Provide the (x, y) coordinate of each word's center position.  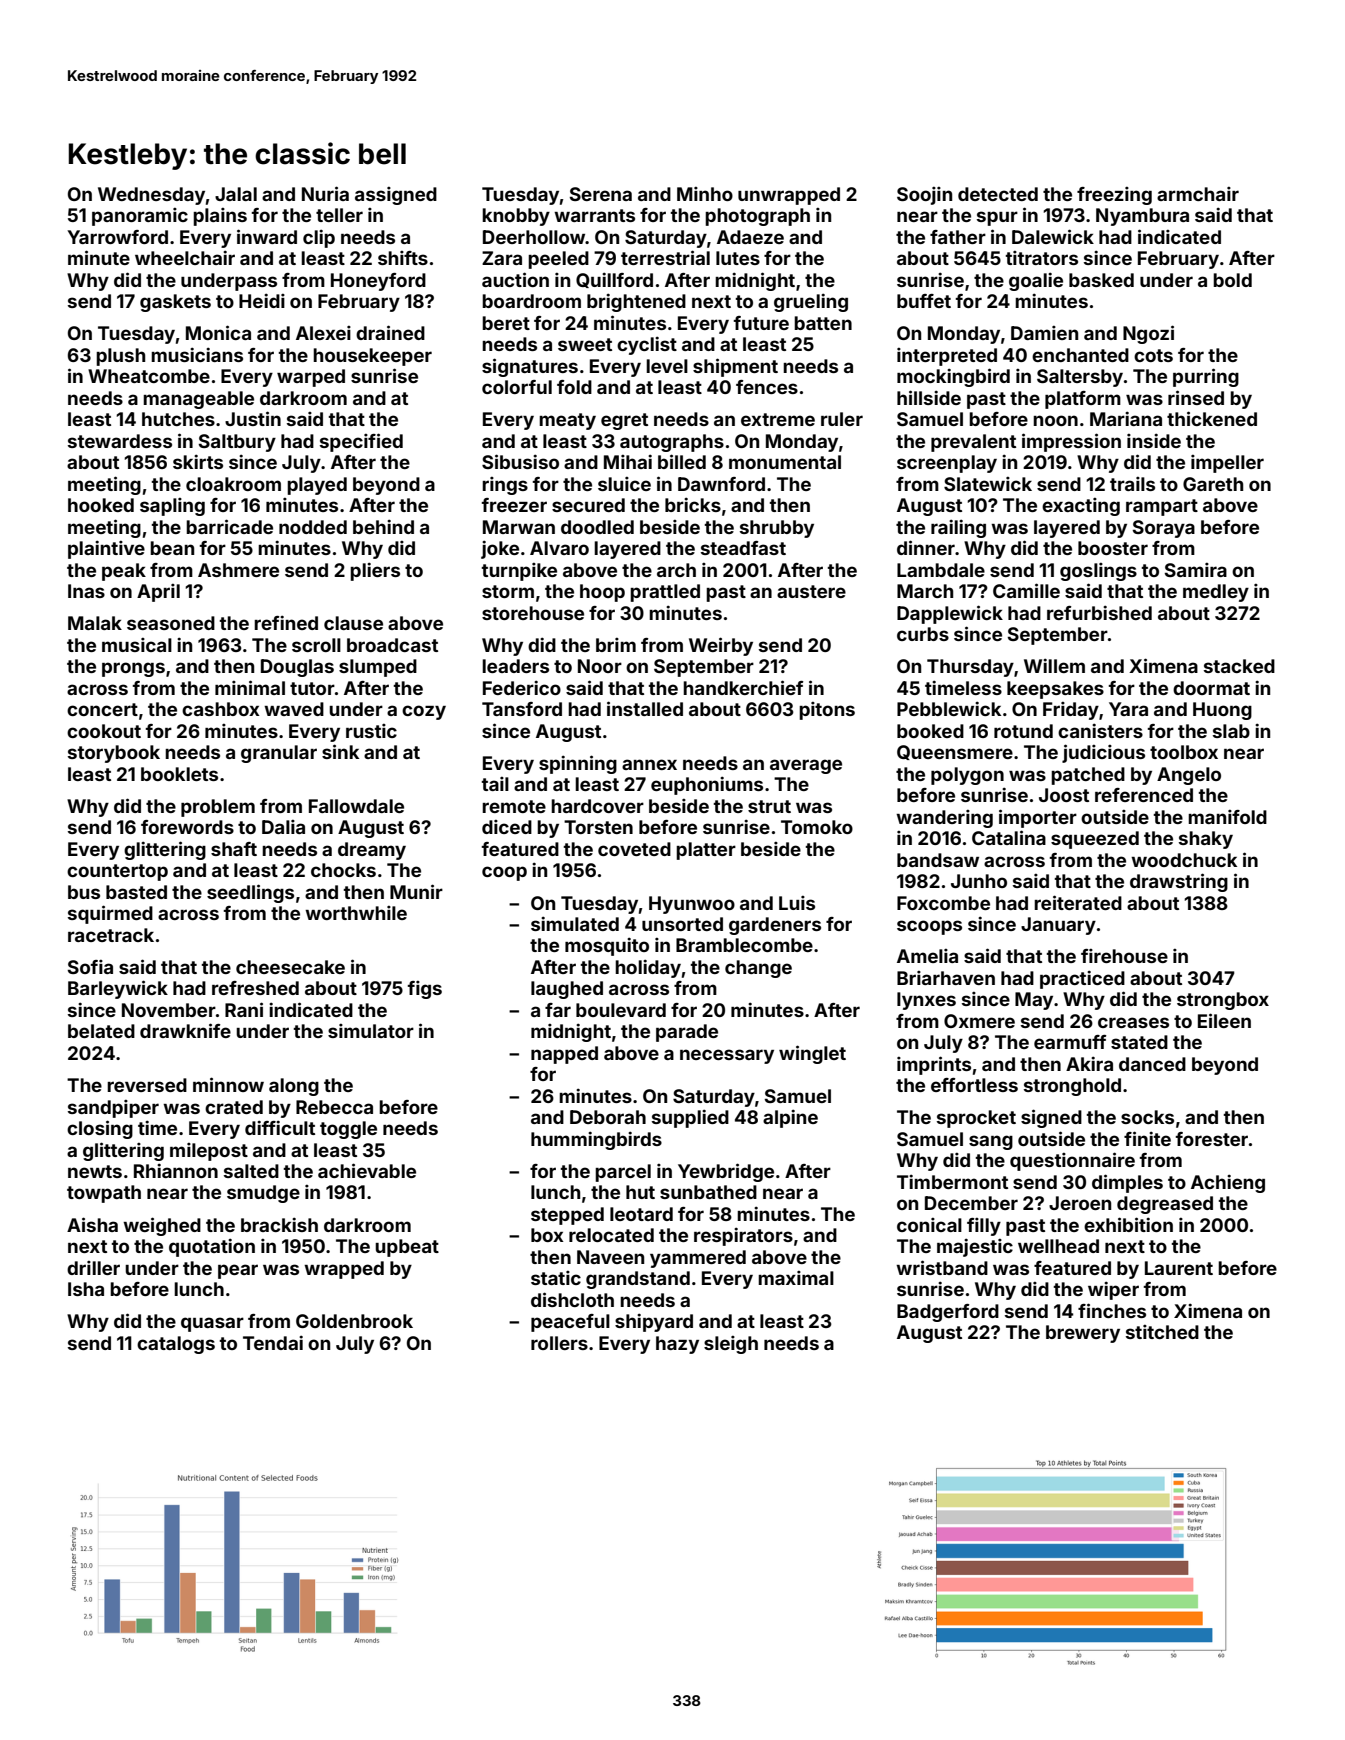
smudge (263, 1194)
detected (998, 194)
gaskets (175, 303)
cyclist (647, 345)
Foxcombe (943, 903)
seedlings (250, 893)
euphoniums (707, 785)
